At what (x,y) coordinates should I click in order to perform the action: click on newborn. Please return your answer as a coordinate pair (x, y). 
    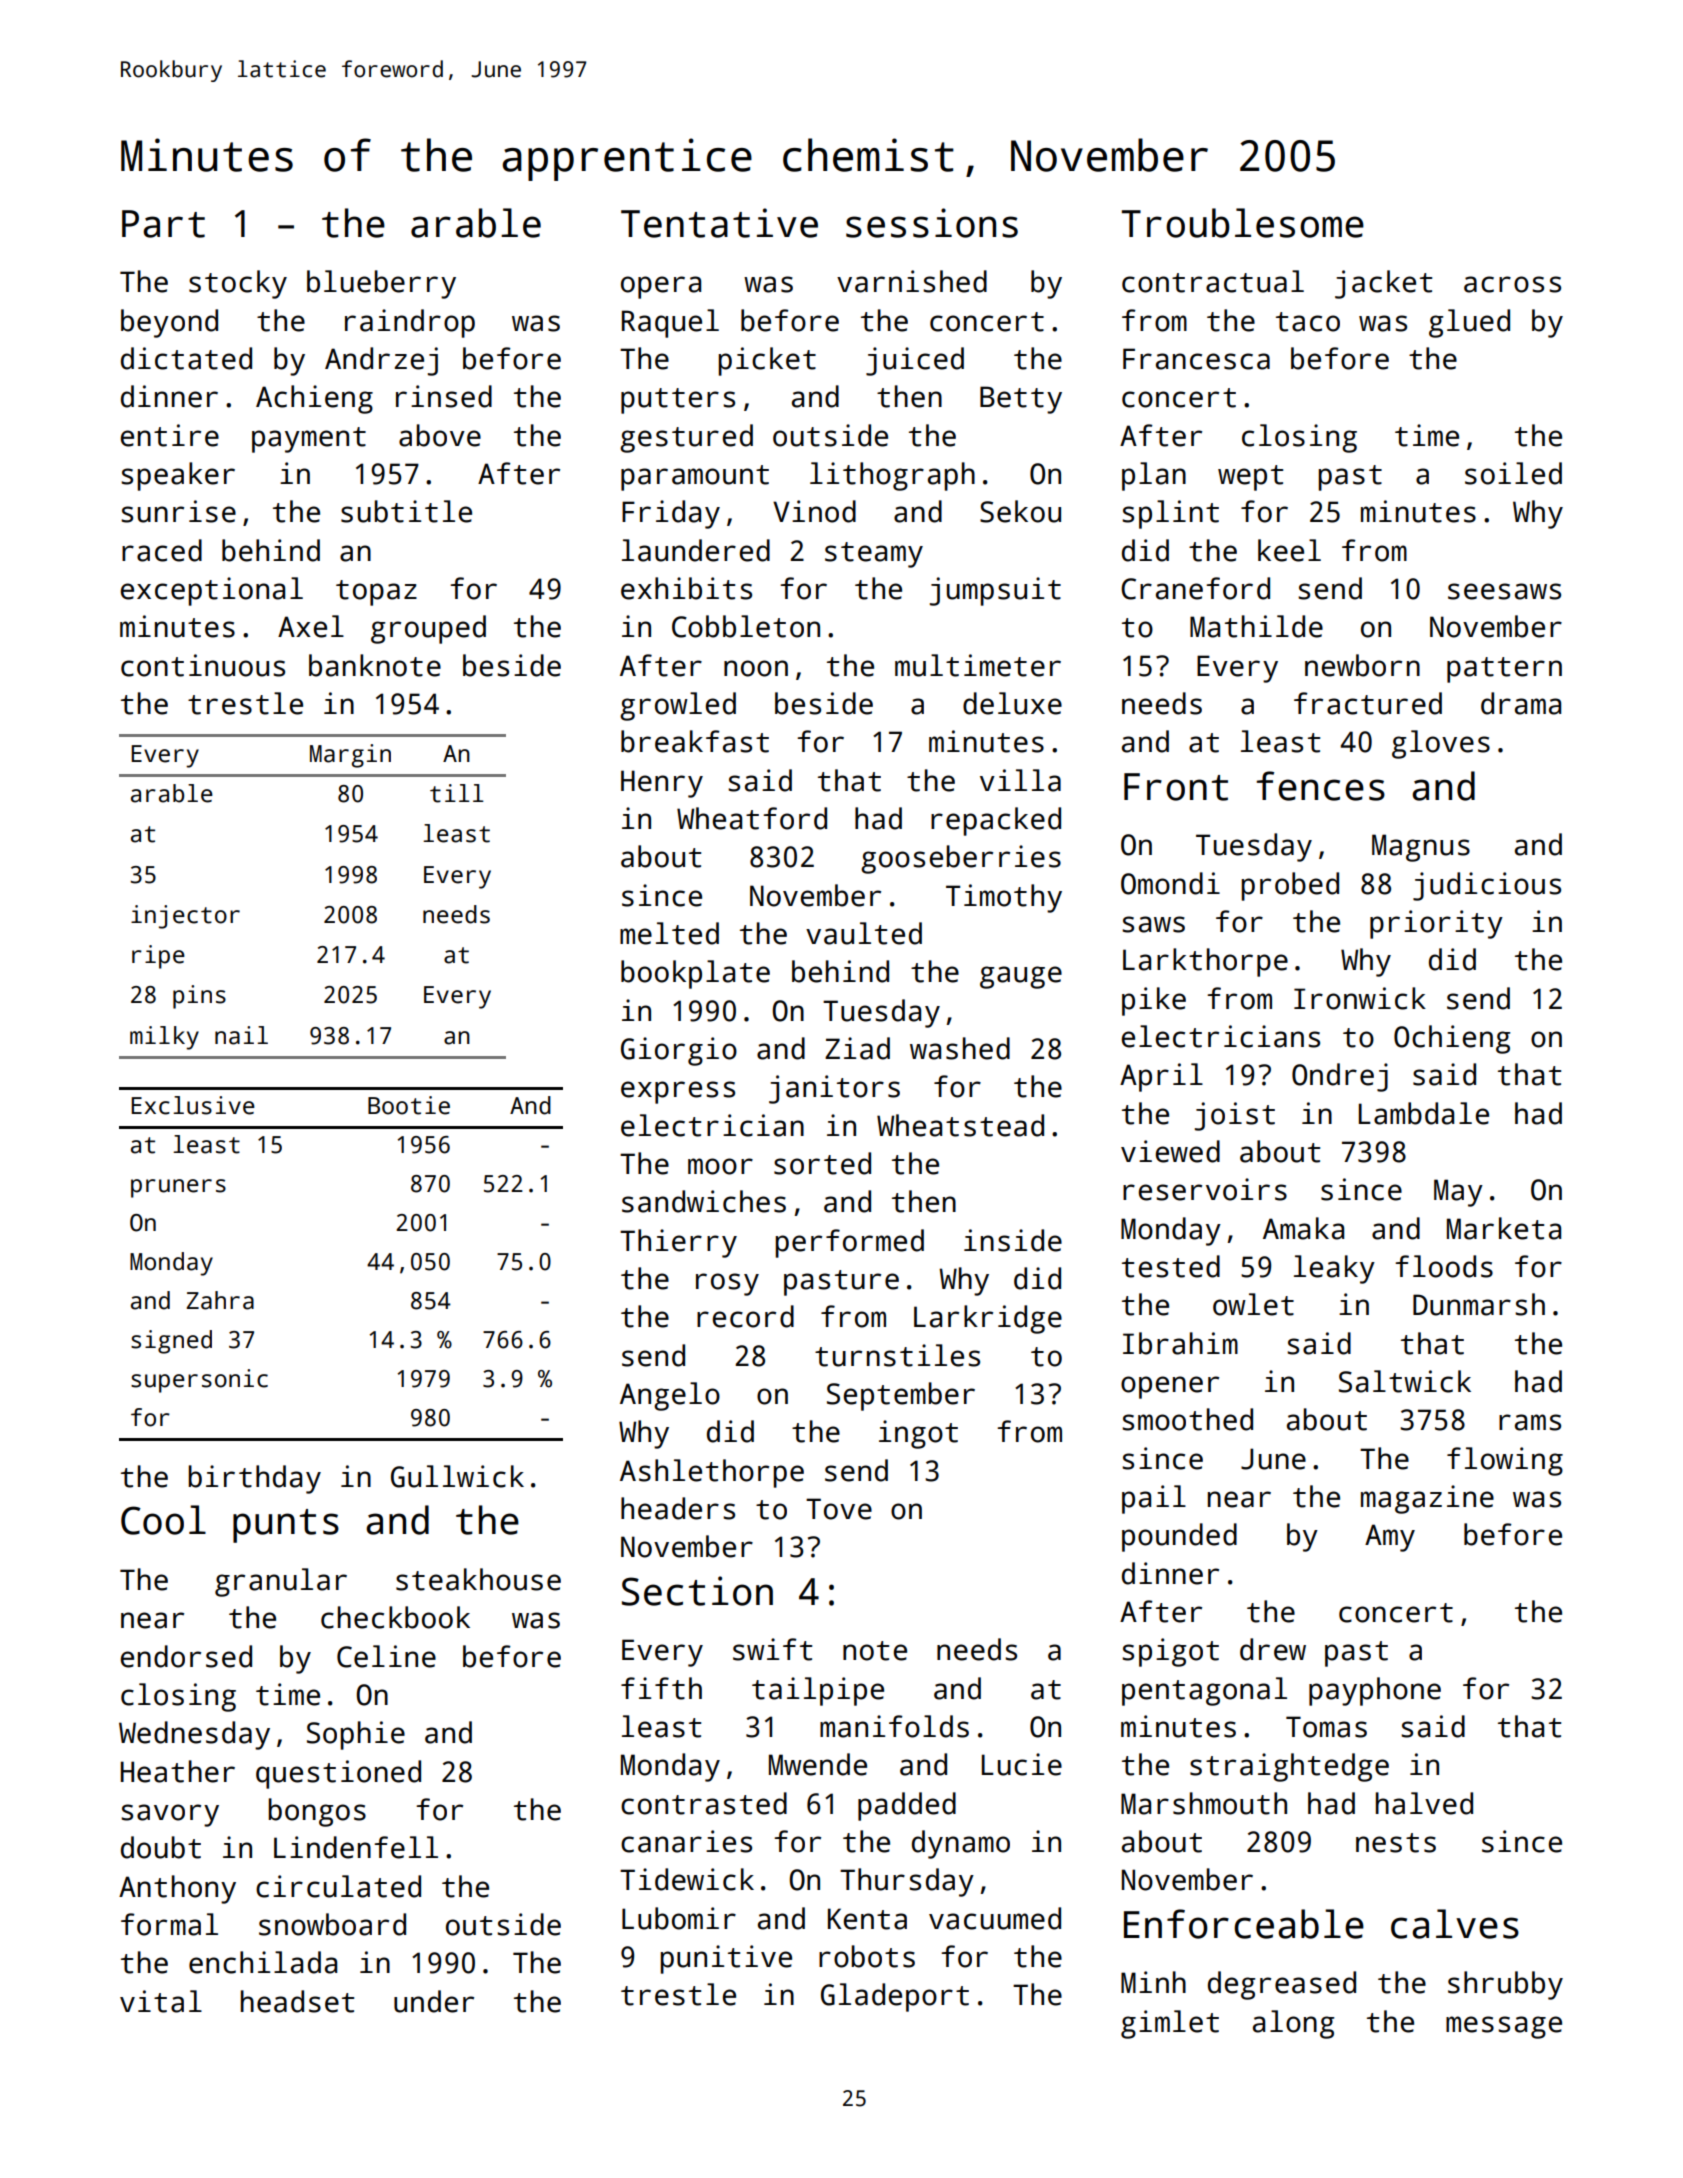
    Looking at the image, I should click on (1362, 665).
